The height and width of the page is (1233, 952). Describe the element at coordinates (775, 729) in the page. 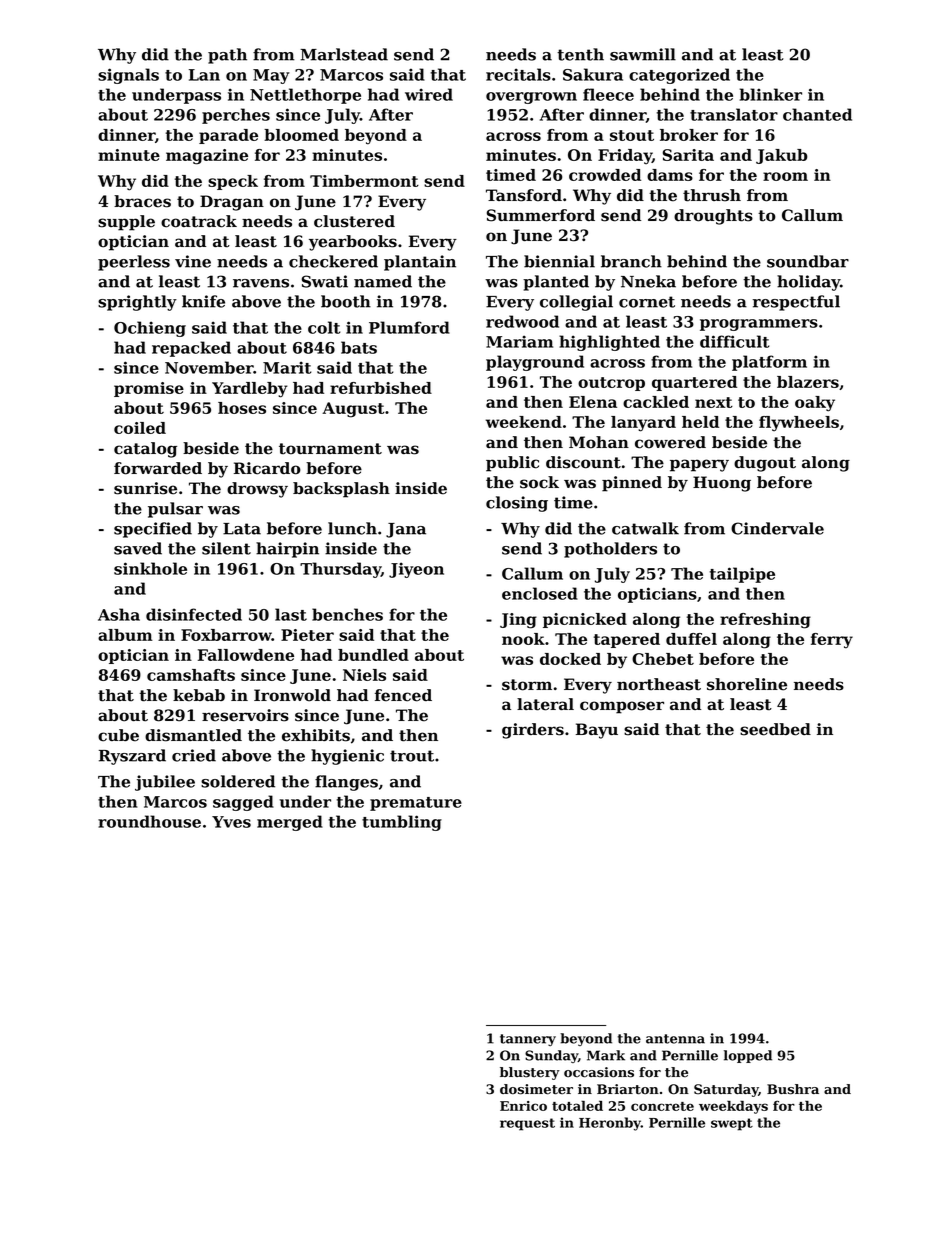

I see `seedbed` at that location.
